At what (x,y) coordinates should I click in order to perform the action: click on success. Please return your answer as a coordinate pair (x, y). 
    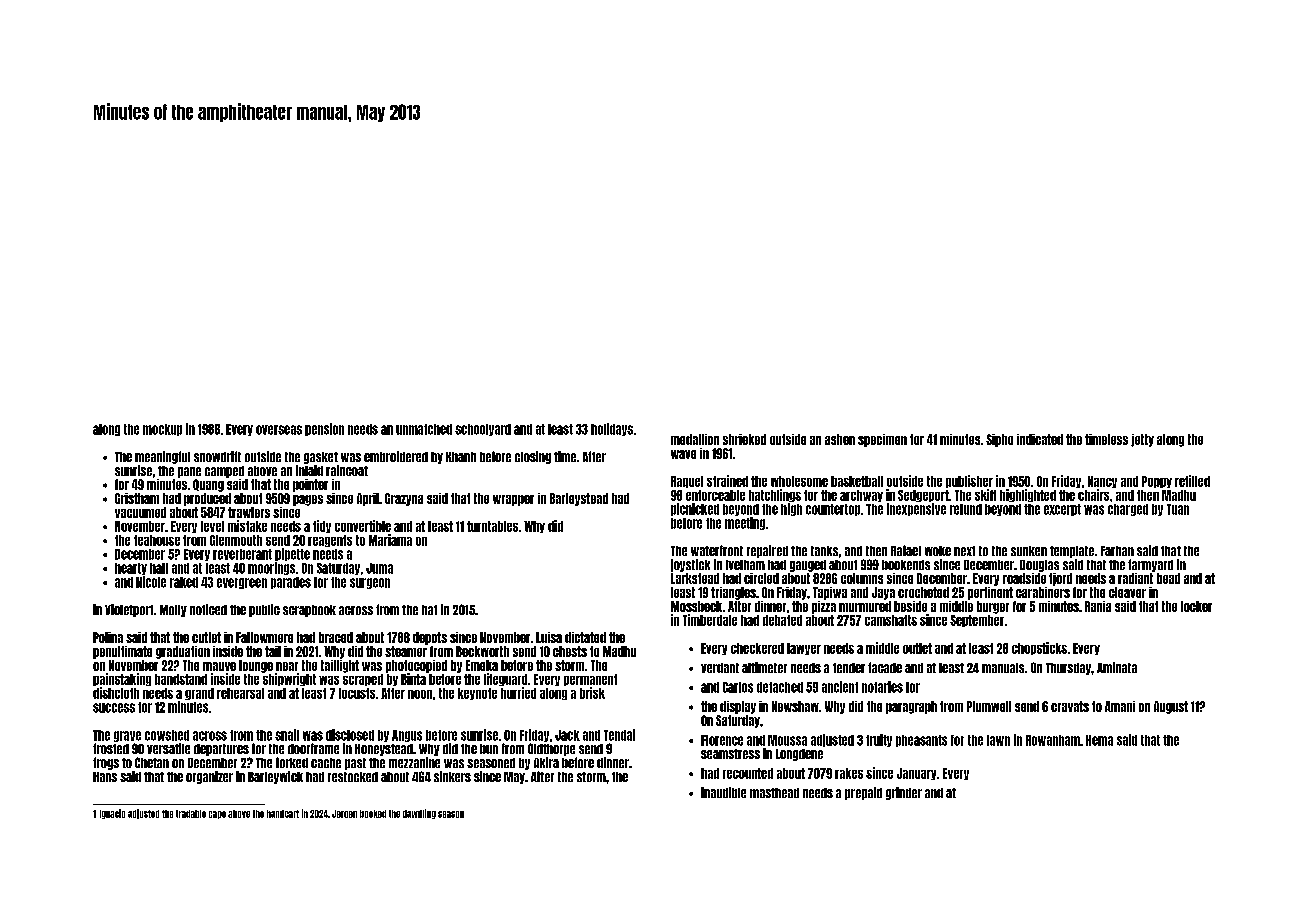
    Looking at the image, I should click on (114, 708).
